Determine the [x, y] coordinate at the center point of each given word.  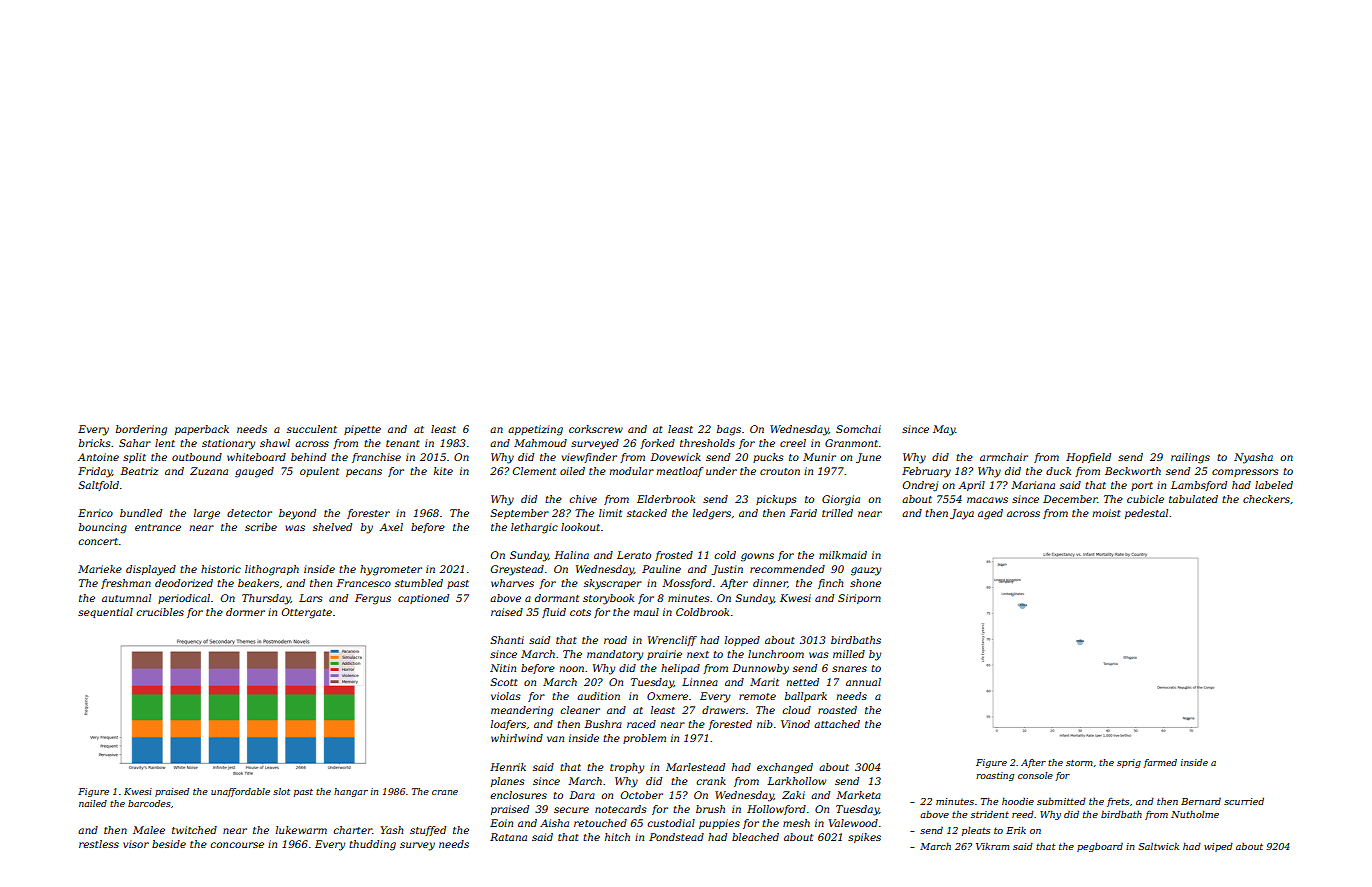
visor [136, 844]
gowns [757, 557]
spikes [864, 838]
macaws [987, 500]
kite [443, 471]
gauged [254, 472]
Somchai [858, 429]
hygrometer [391, 570]
